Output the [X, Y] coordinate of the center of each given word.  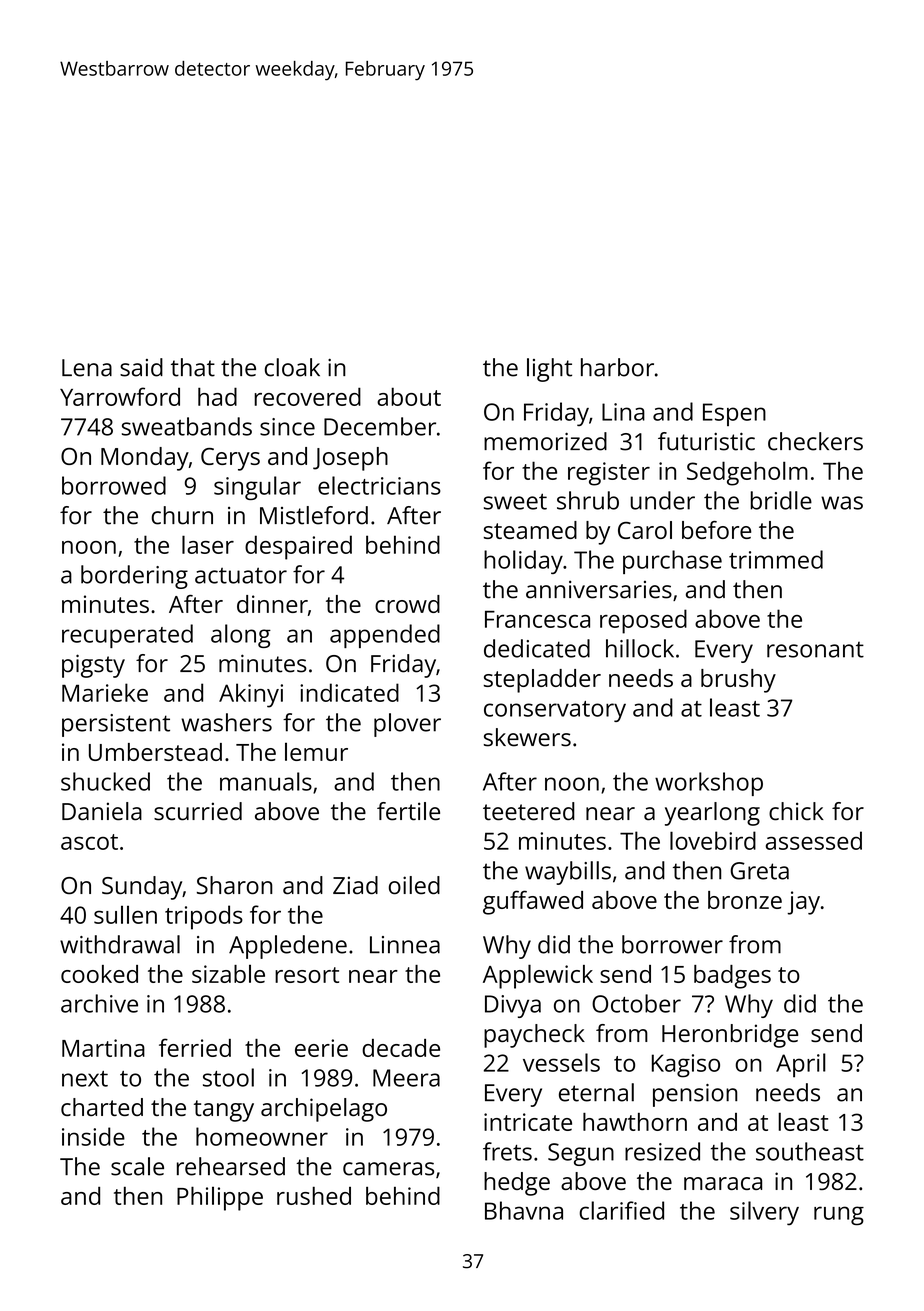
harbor [617, 367]
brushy [738, 681]
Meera [406, 1078]
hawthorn [635, 1122]
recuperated [127, 636]
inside [93, 1136]
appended [385, 636]
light [549, 370]
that [193, 367]
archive [99, 1003]
